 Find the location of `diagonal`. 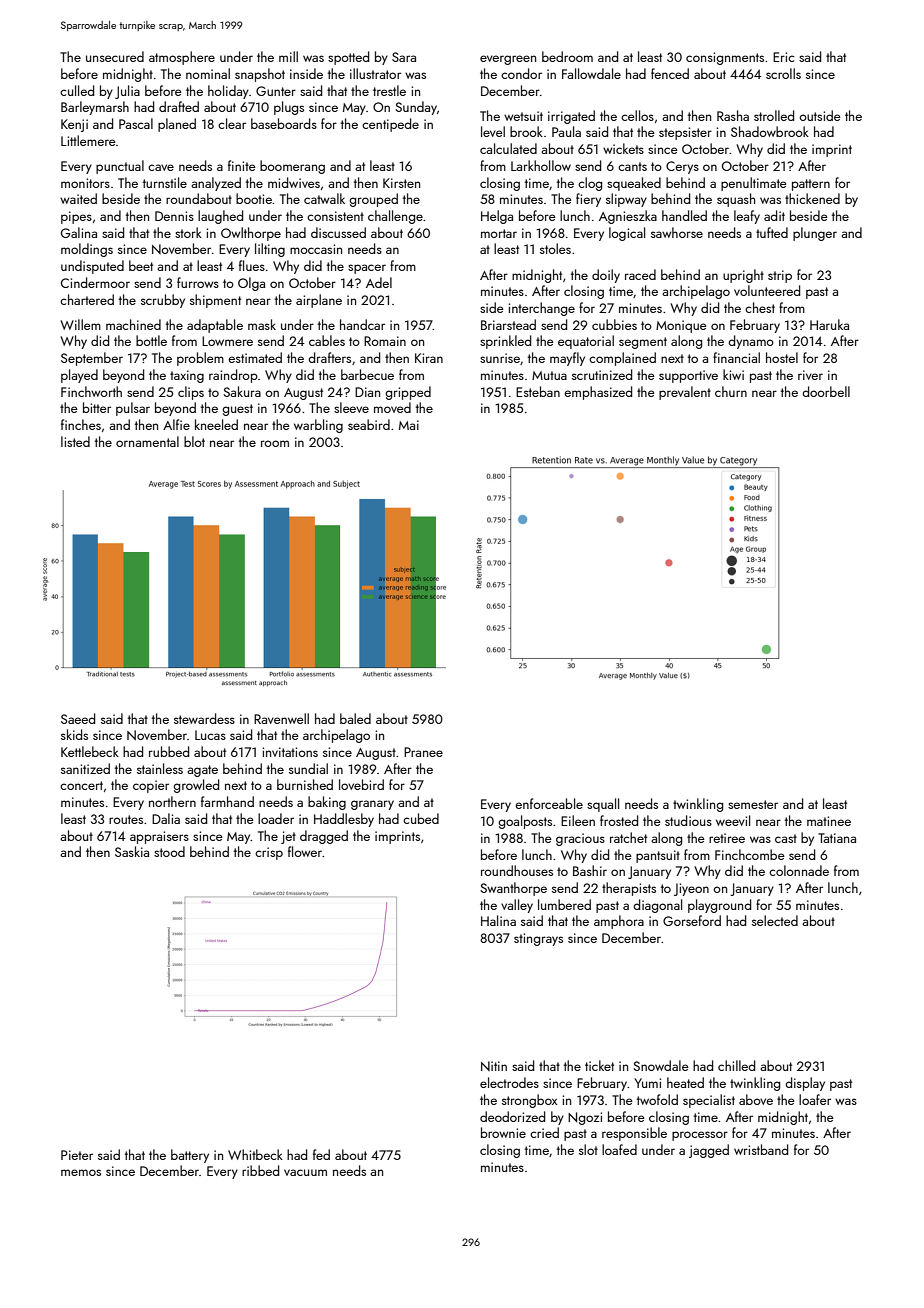

diagonal is located at coordinates (657, 906).
